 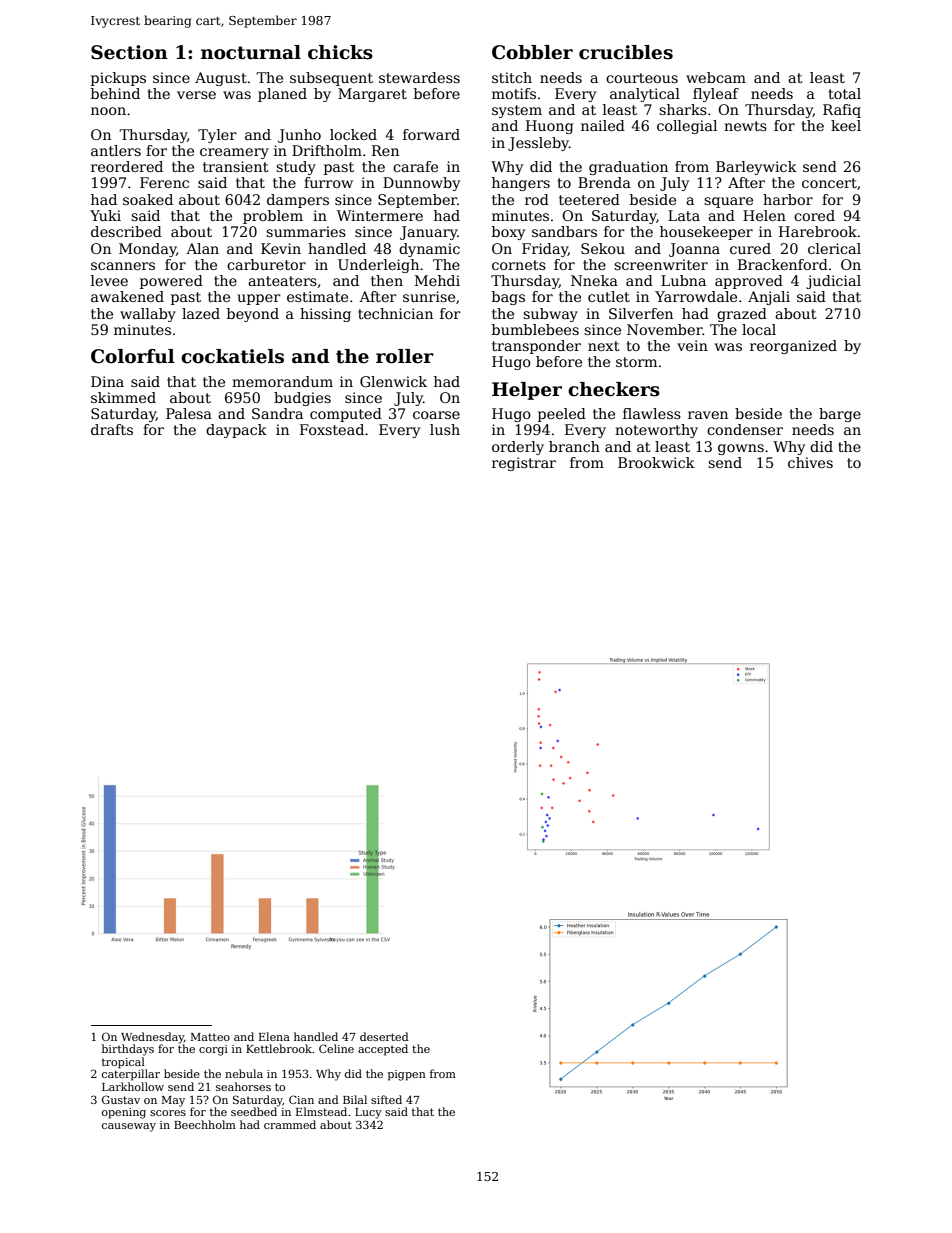 I want to click on chives, so click(x=810, y=462).
